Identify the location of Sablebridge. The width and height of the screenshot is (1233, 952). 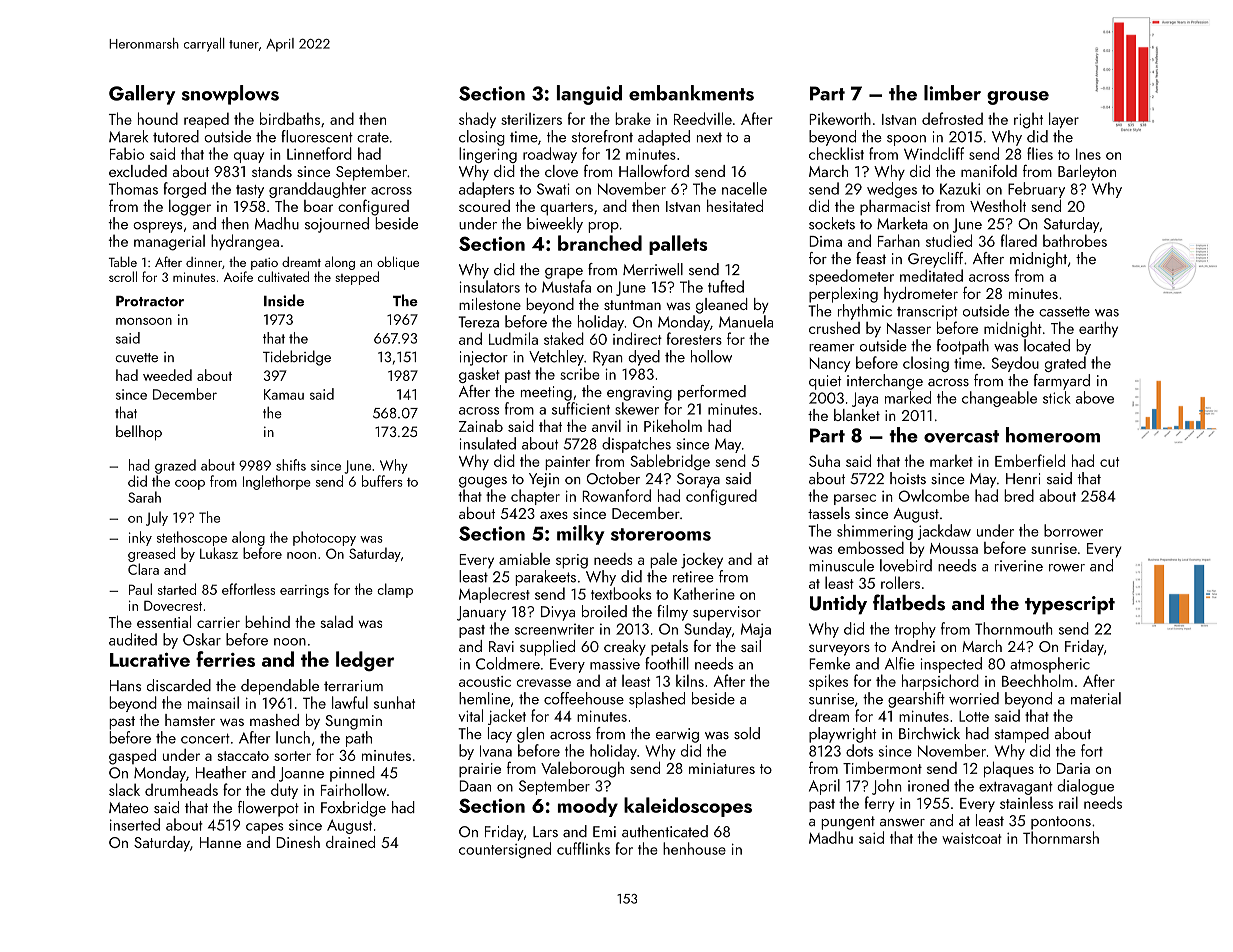
(670, 462).
